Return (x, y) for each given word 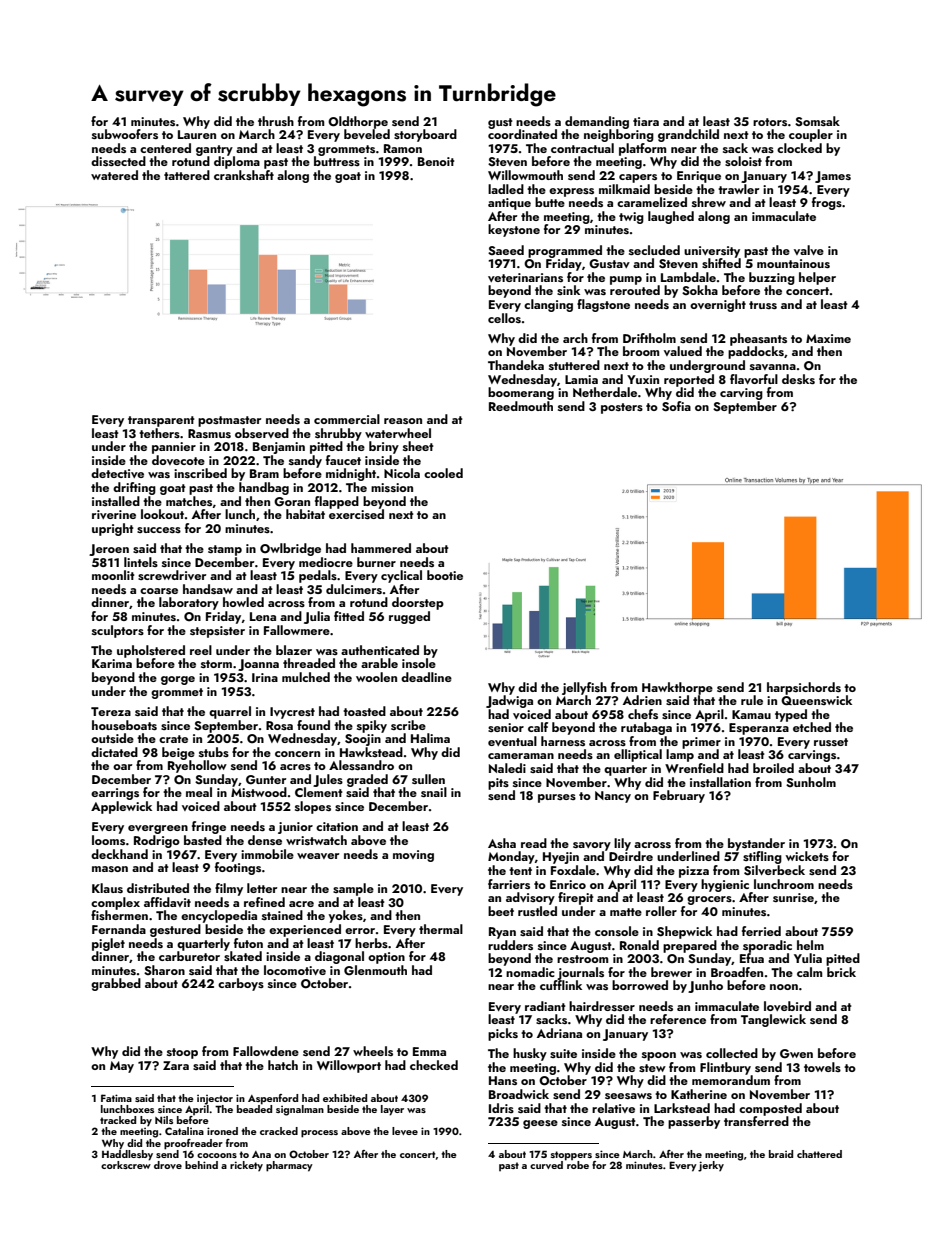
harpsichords (804, 688)
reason (403, 421)
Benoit (436, 161)
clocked (799, 148)
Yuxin (643, 379)
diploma (237, 162)
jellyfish (584, 688)
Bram (264, 473)
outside (112, 738)
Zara (176, 1065)
